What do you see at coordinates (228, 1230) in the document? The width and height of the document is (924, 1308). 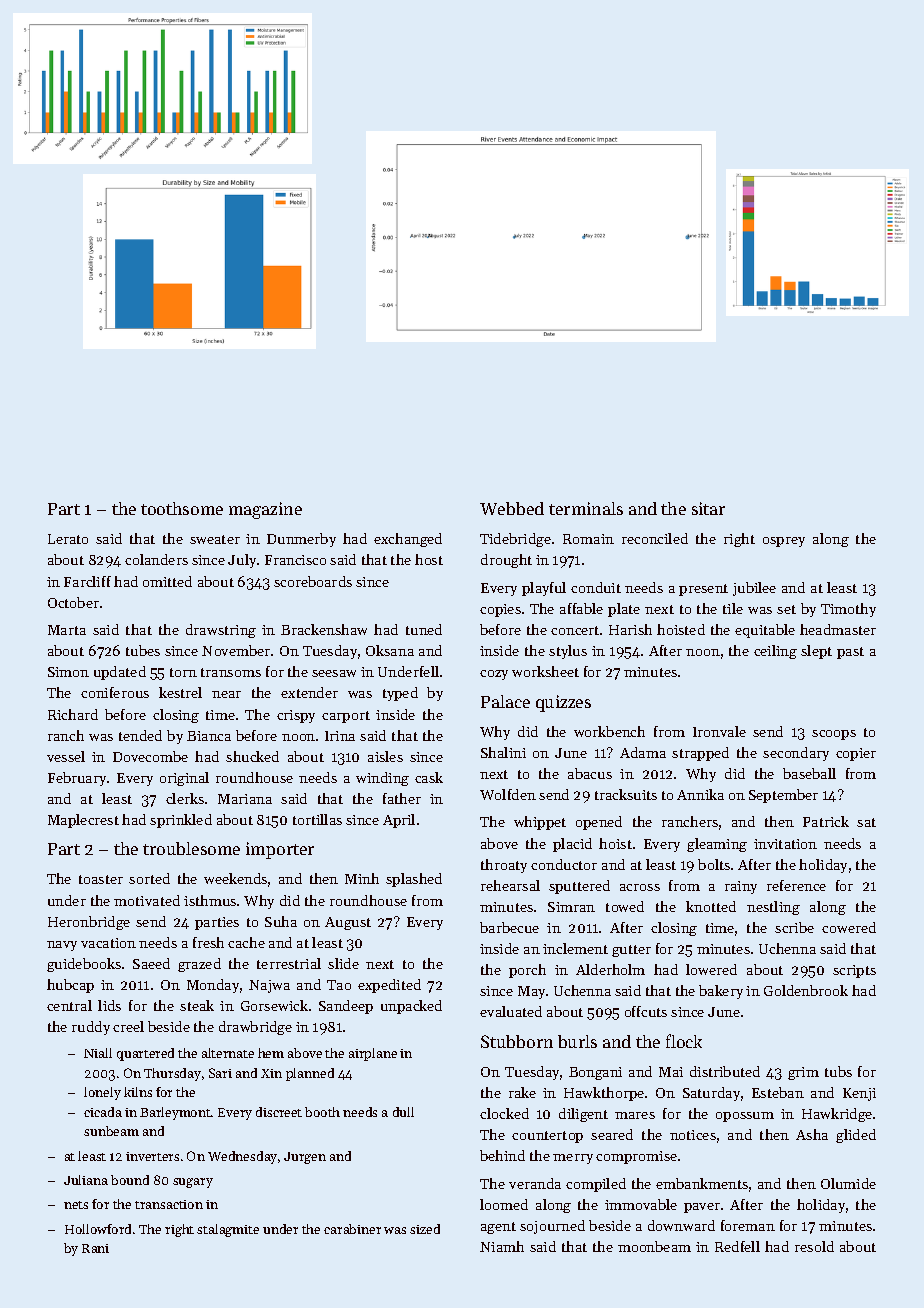 I see `stalagmite` at bounding box center [228, 1230].
